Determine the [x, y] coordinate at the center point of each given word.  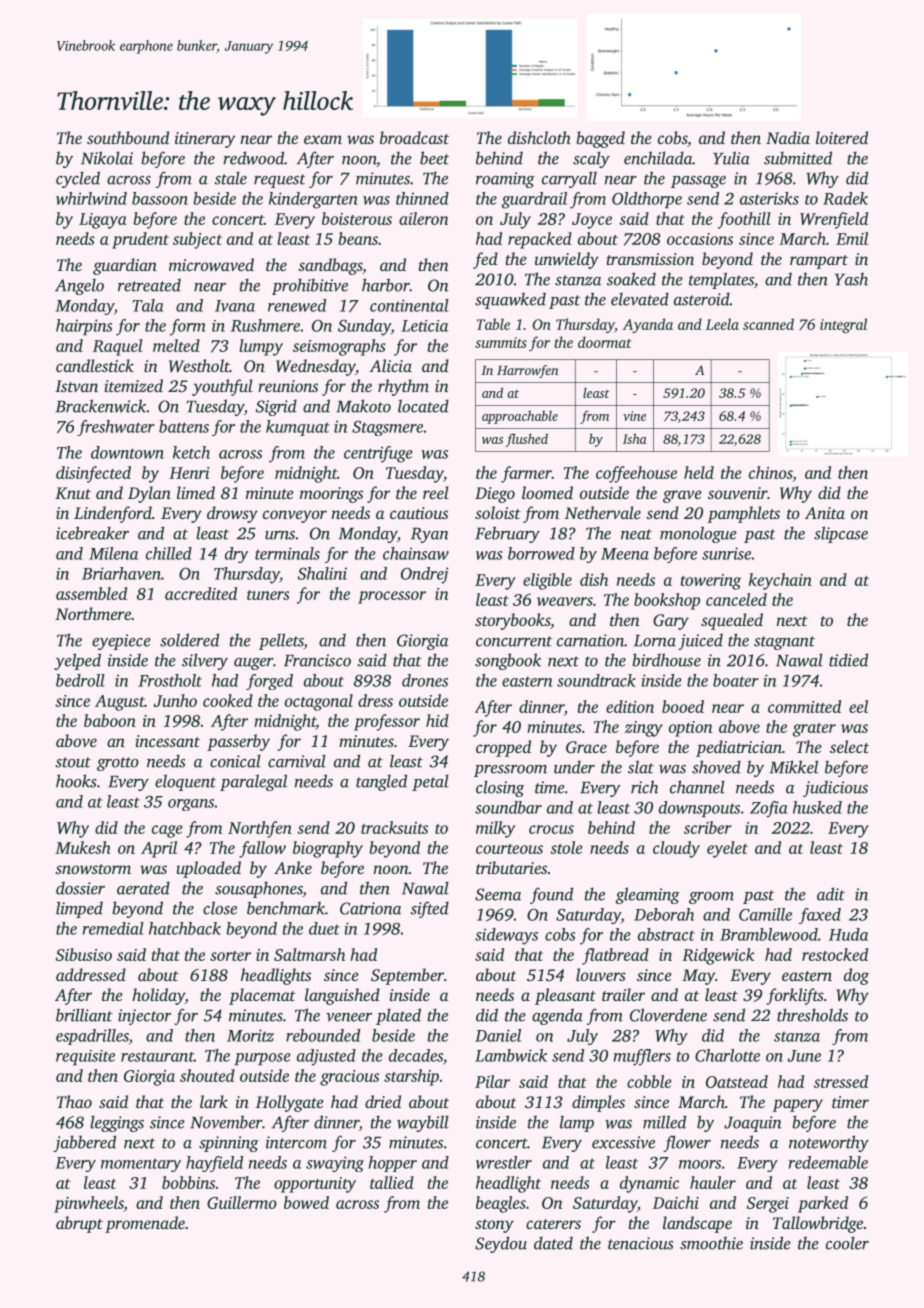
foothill [744, 220]
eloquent [185, 782]
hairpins [84, 327]
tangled [381, 782]
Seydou [501, 1244]
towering [711, 582]
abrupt [79, 1224]
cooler [847, 1243]
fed [485, 260]
